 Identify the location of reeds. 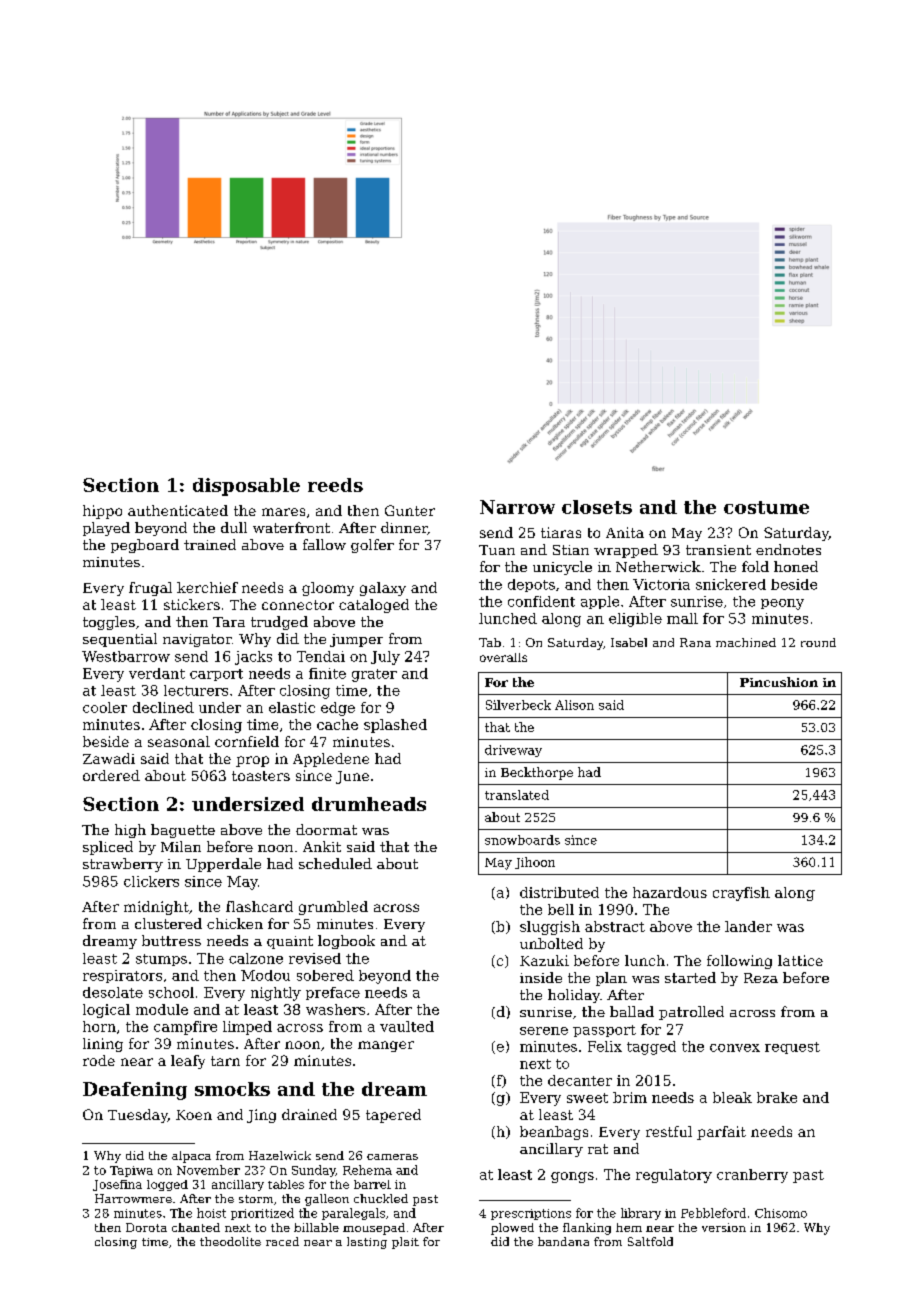
(335, 485).
